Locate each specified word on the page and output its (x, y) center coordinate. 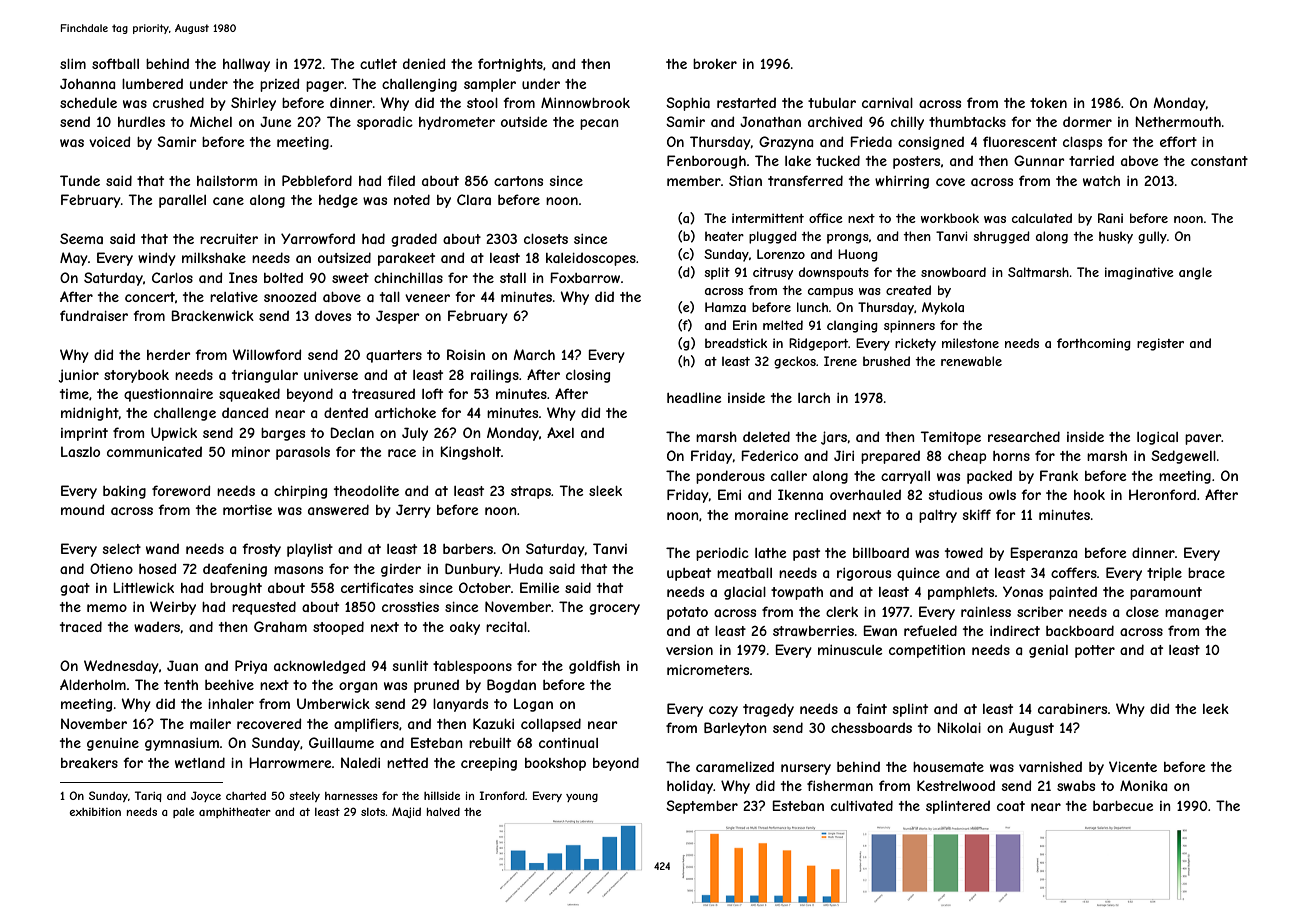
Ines (243, 277)
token (1048, 103)
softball (115, 63)
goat (75, 589)
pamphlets (961, 593)
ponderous (730, 477)
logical (1157, 438)
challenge (185, 414)
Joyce (206, 796)
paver (1203, 439)
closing (588, 376)
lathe (770, 553)
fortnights (510, 65)
